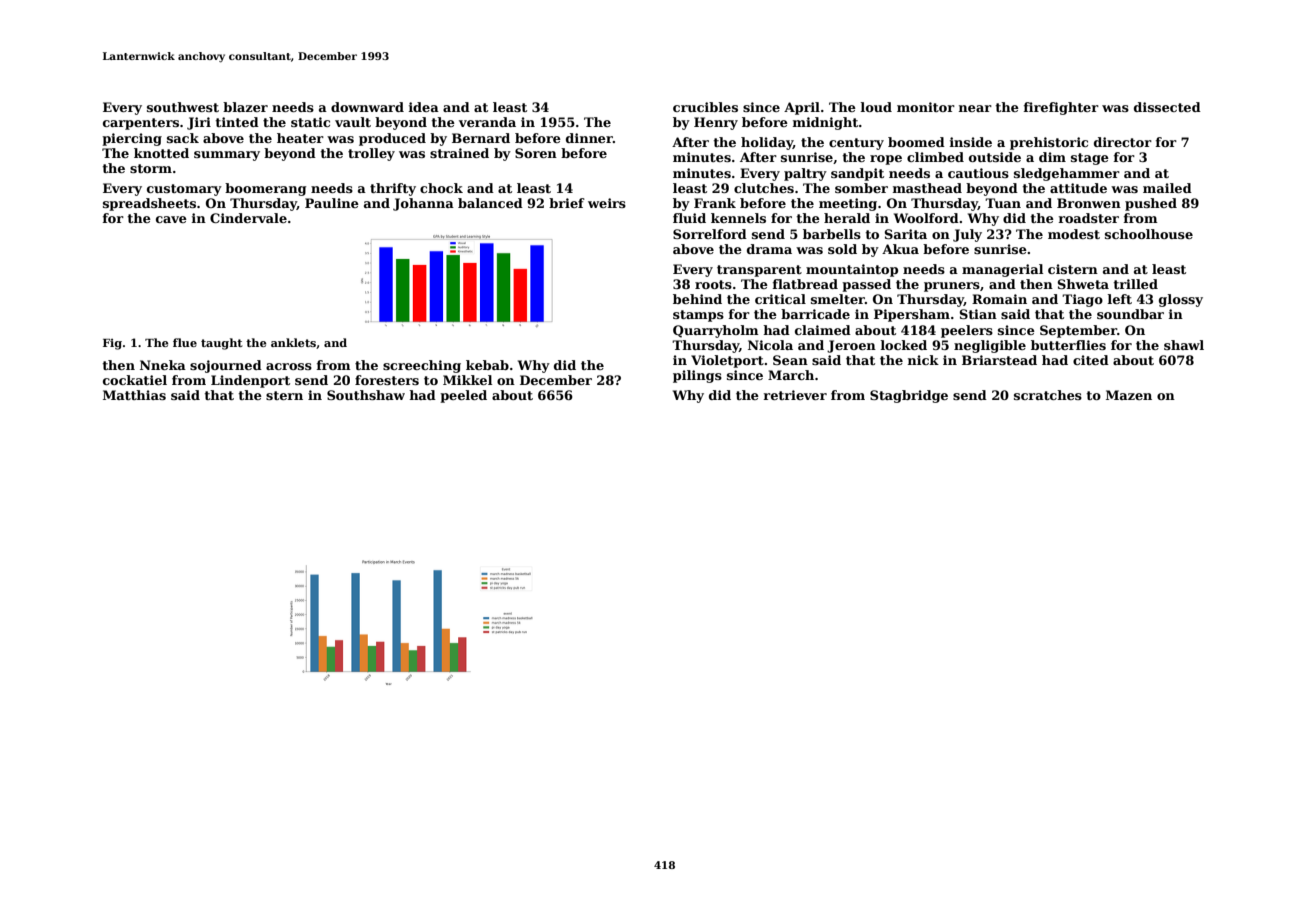 The height and width of the screenshot is (924, 1308). What do you see at coordinates (536, 153) in the screenshot?
I see `Soren` at bounding box center [536, 153].
